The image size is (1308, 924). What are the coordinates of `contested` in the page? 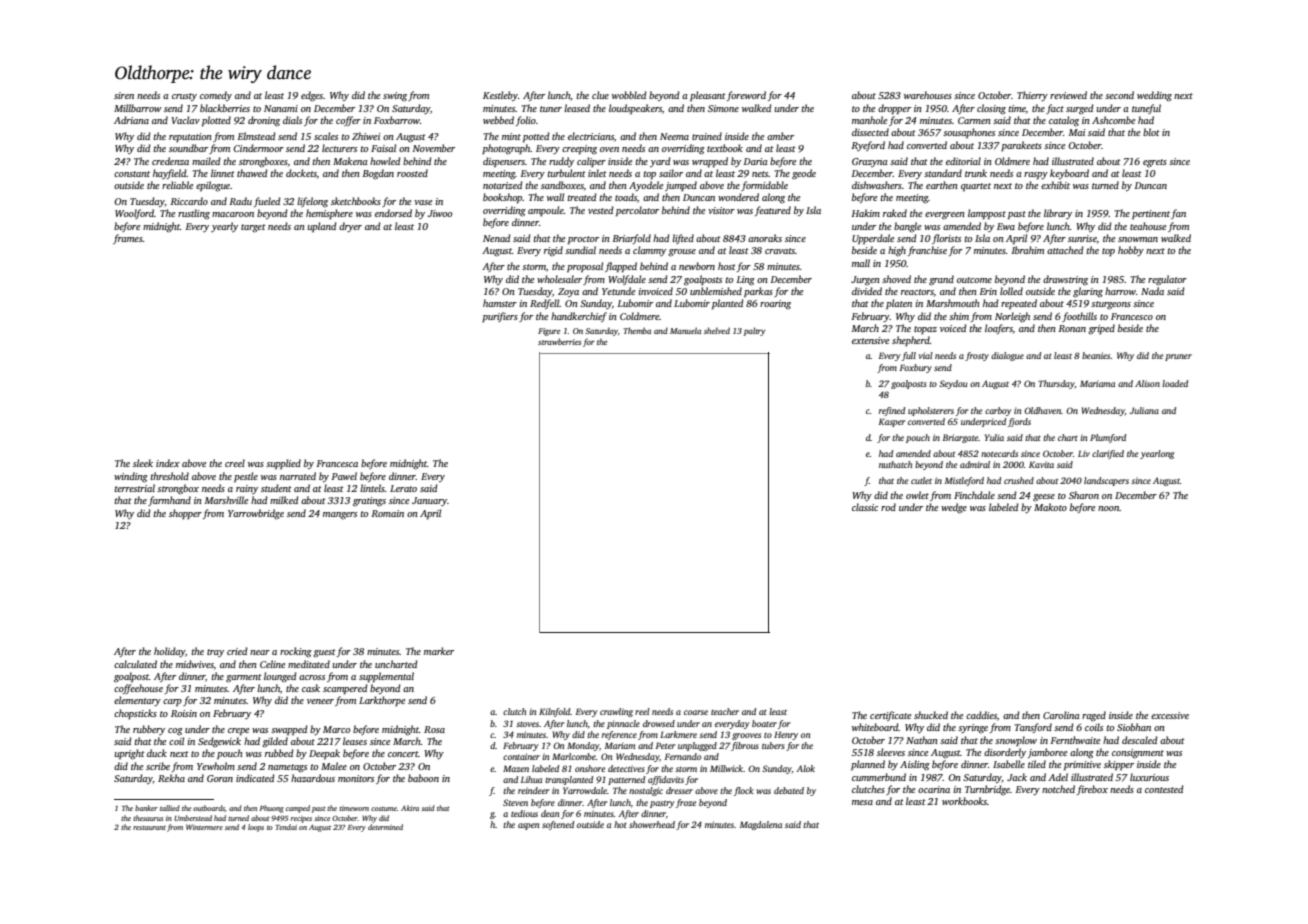 It's located at (1164, 789).
